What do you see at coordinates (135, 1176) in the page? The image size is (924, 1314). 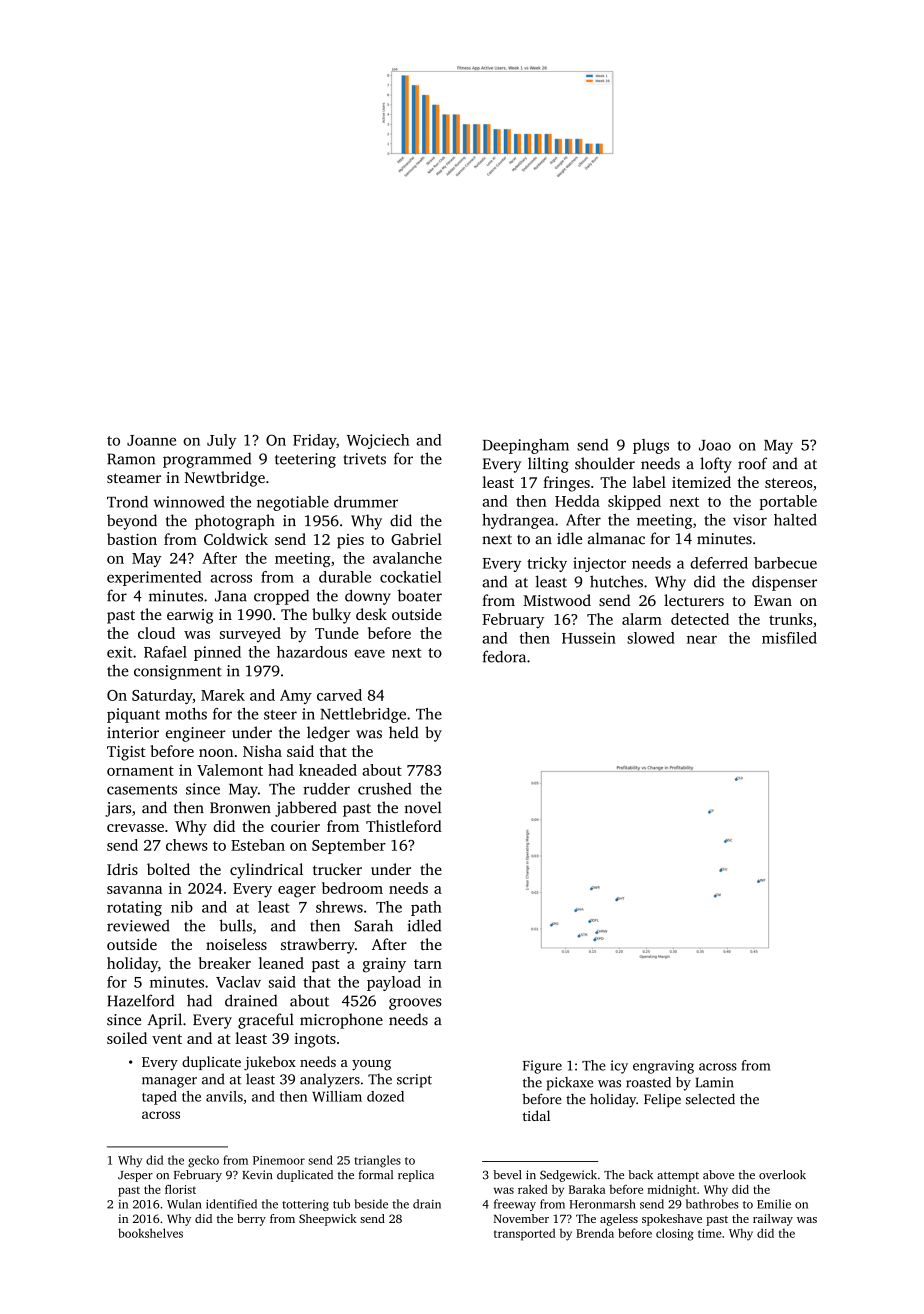 I see `Jesper` at bounding box center [135, 1176].
